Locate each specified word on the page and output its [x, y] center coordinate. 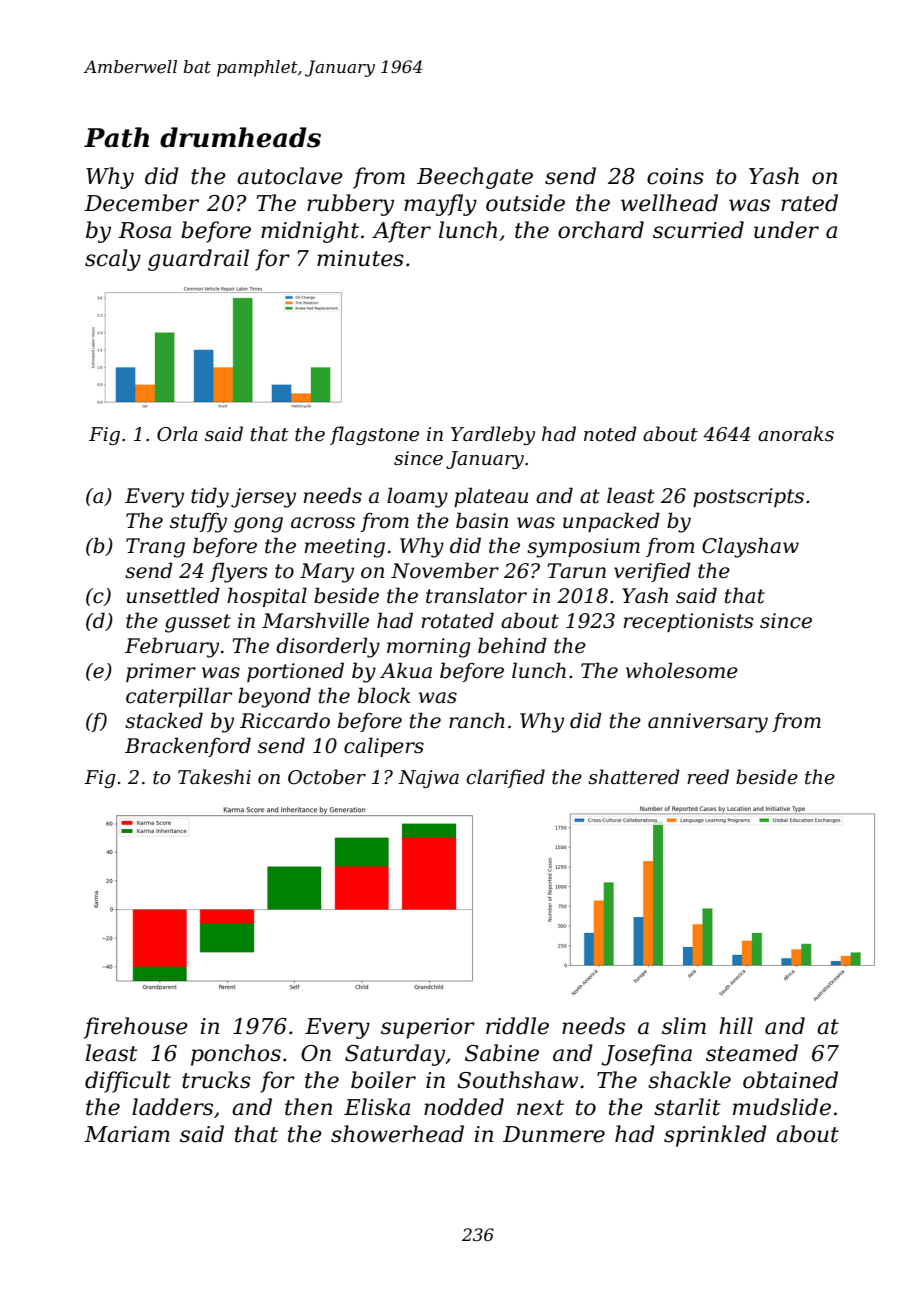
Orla [177, 434]
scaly [113, 260]
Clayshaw [750, 547]
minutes [360, 258]
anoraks [796, 434]
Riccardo [285, 720]
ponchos [236, 1055]
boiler [383, 1080]
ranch [477, 720]
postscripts [748, 497]
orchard [601, 230]
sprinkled [715, 1136]
